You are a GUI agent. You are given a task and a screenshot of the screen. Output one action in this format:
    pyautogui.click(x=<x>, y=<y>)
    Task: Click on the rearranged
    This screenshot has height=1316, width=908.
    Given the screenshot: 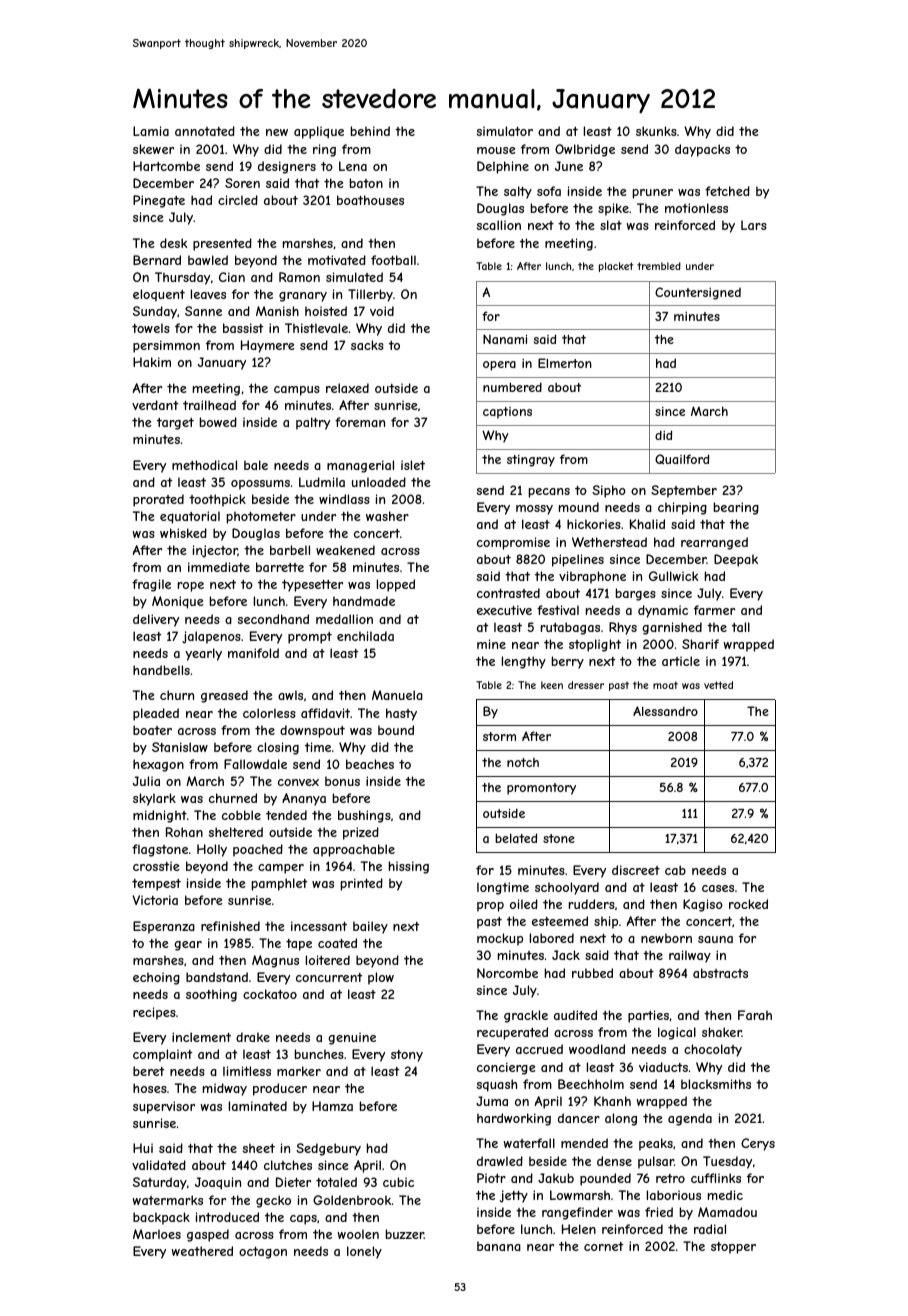 What is the action you would take?
    pyautogui.click(x=714, y=543)
